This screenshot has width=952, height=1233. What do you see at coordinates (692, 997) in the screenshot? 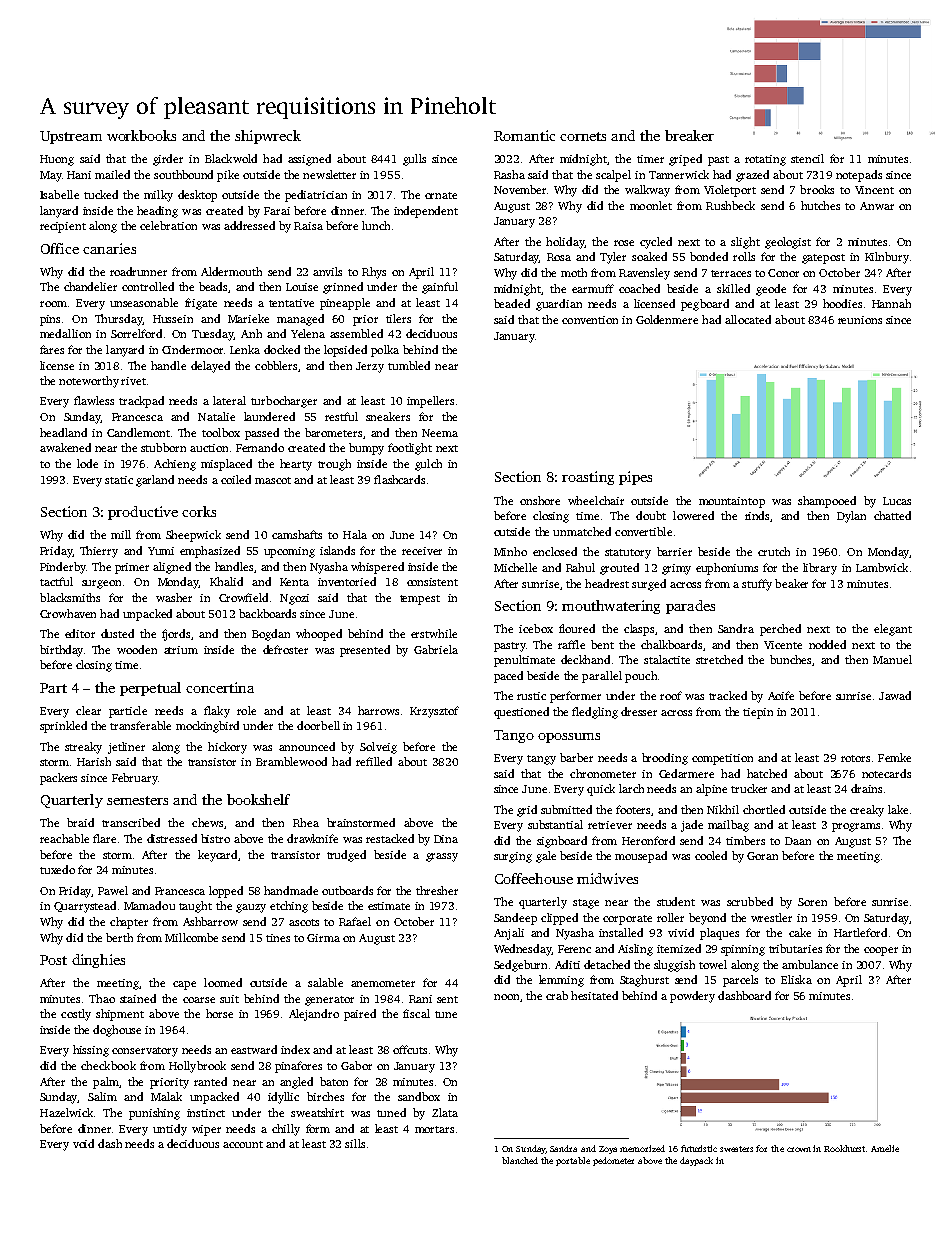
I see `powdery` at bounding box center [692, 997].
